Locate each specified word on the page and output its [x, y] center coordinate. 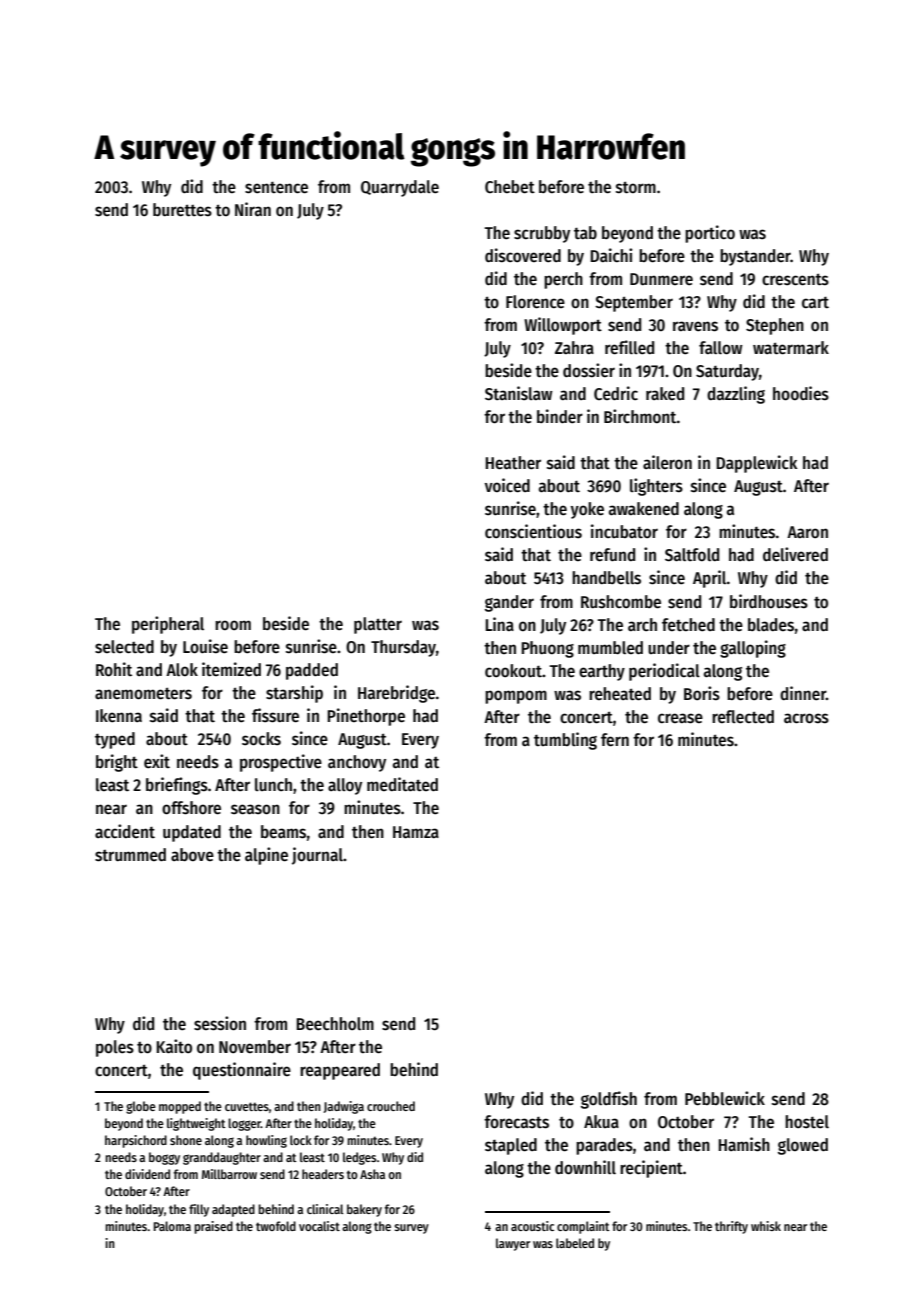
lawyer [513, 1244]
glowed [803, 1146]
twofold [276, 1226]
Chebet [510, 187]
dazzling [736, 395]
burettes [182, 210]
